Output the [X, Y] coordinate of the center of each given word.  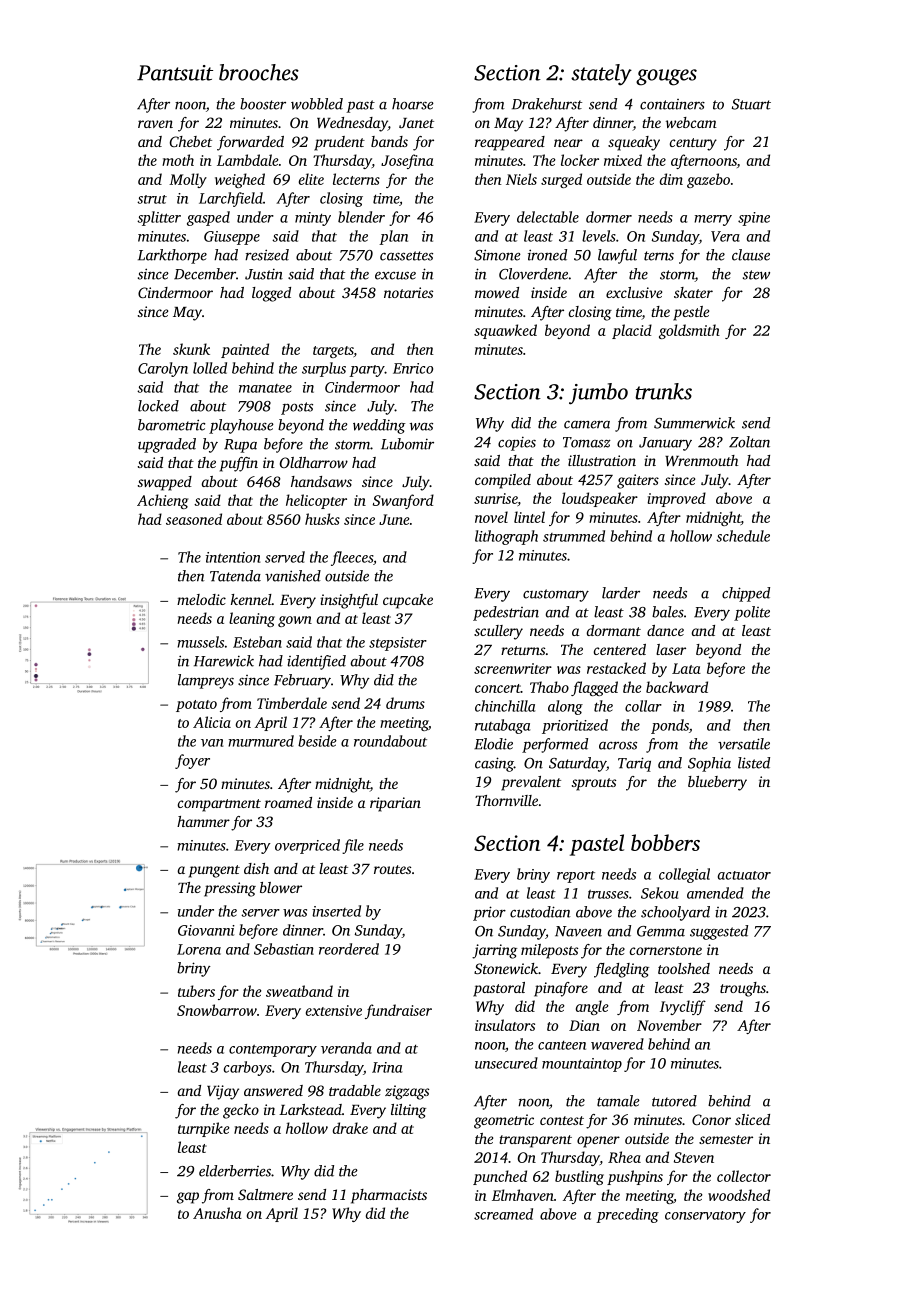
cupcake [408, 601]
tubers [196, 991]
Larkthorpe [172, 256]
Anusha [217, 1213]
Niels [521, 179]
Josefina [407, 161]
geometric [504, 1121]
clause [751, 255]
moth [178, 160]
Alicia [212, 722]
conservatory [705, 1217]
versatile [744, 744]
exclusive [634, 292]
